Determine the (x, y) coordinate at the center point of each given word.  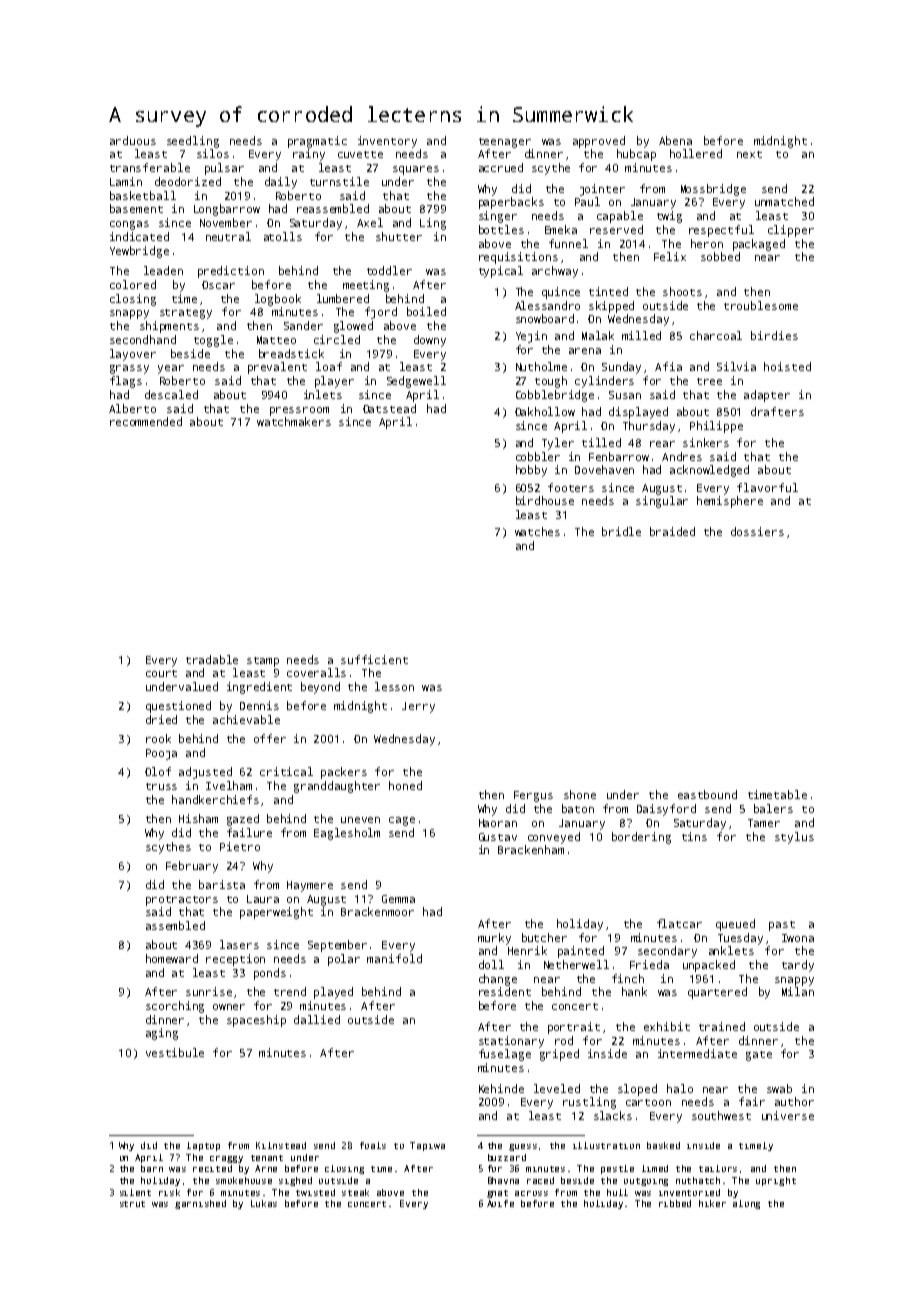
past (782, 926)
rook (158, 738)
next (749, 154)
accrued (501, 167)
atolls (283, 236)
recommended (146, 421)
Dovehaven (604, 469)
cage (402, 821)
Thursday (649, 427)
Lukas (264, 1203)
